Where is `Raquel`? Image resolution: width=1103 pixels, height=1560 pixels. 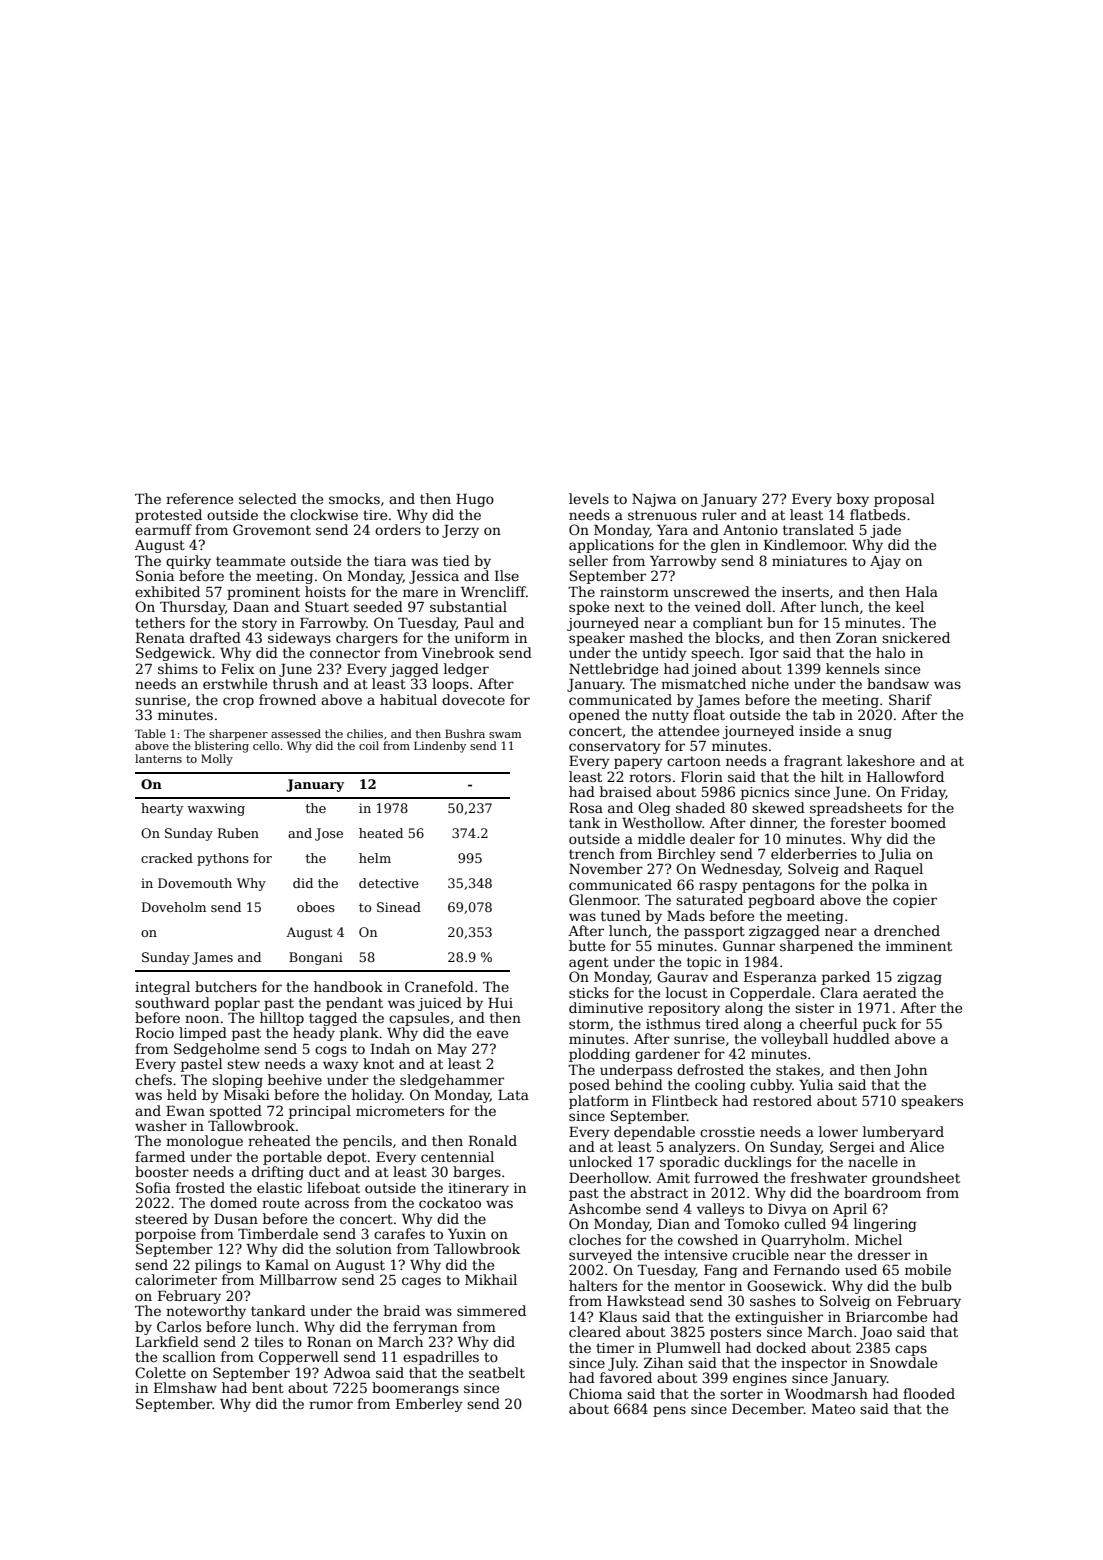
Raquel is located at coordinates (899, 870).
